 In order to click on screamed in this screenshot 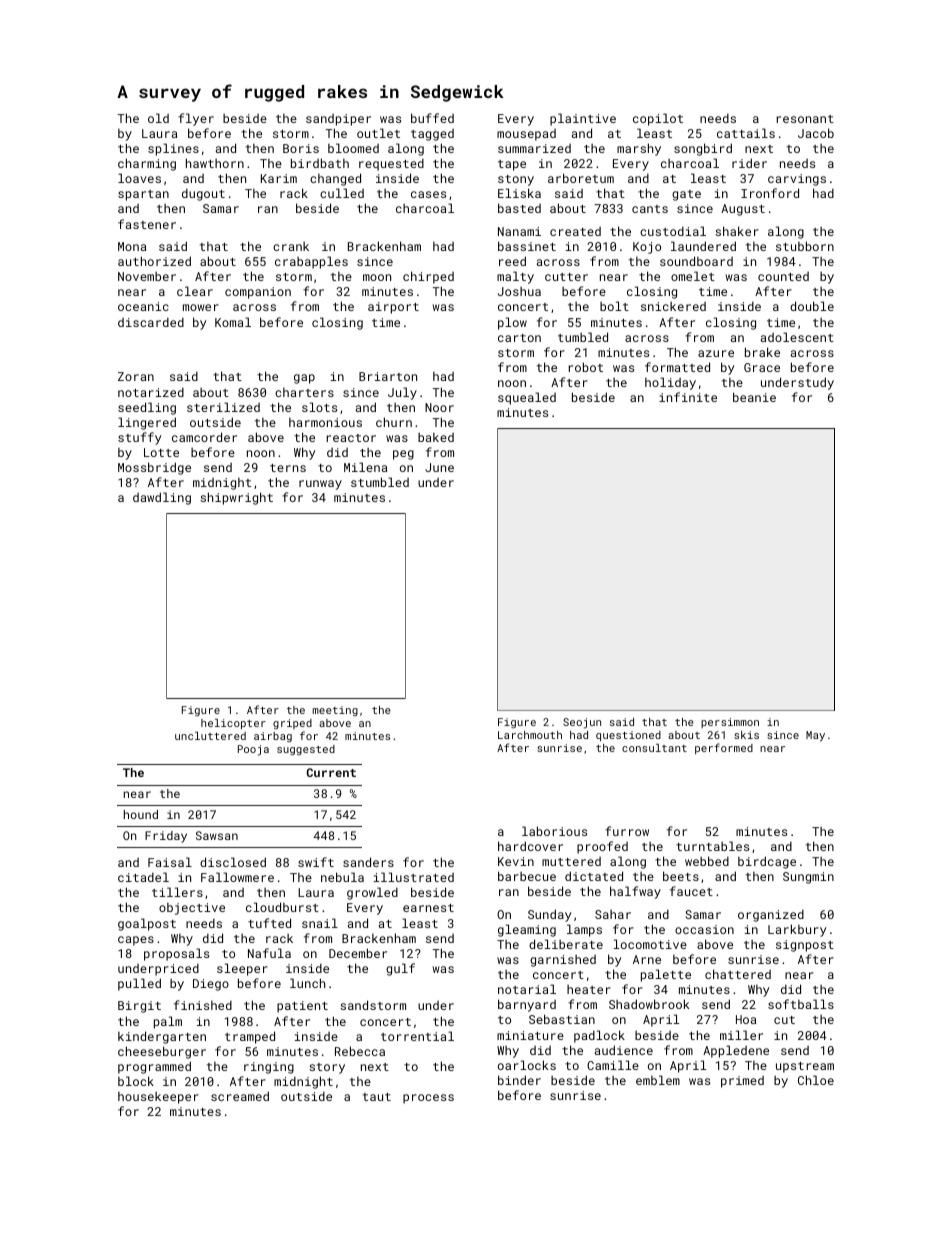, I will do `click(240, 1096)`.
